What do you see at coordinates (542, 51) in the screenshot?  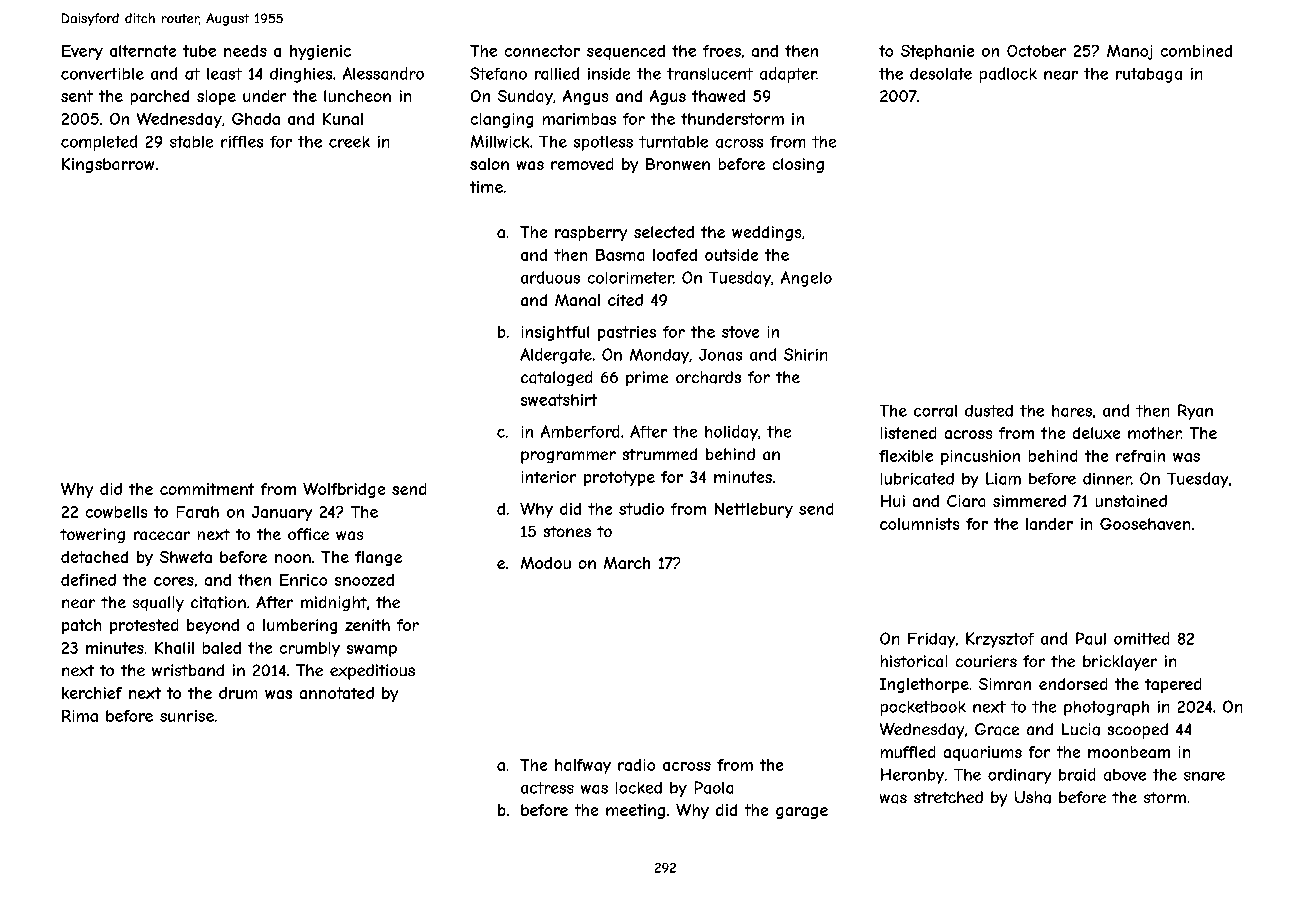 I see `connector` at bounding box center [542, 51].
